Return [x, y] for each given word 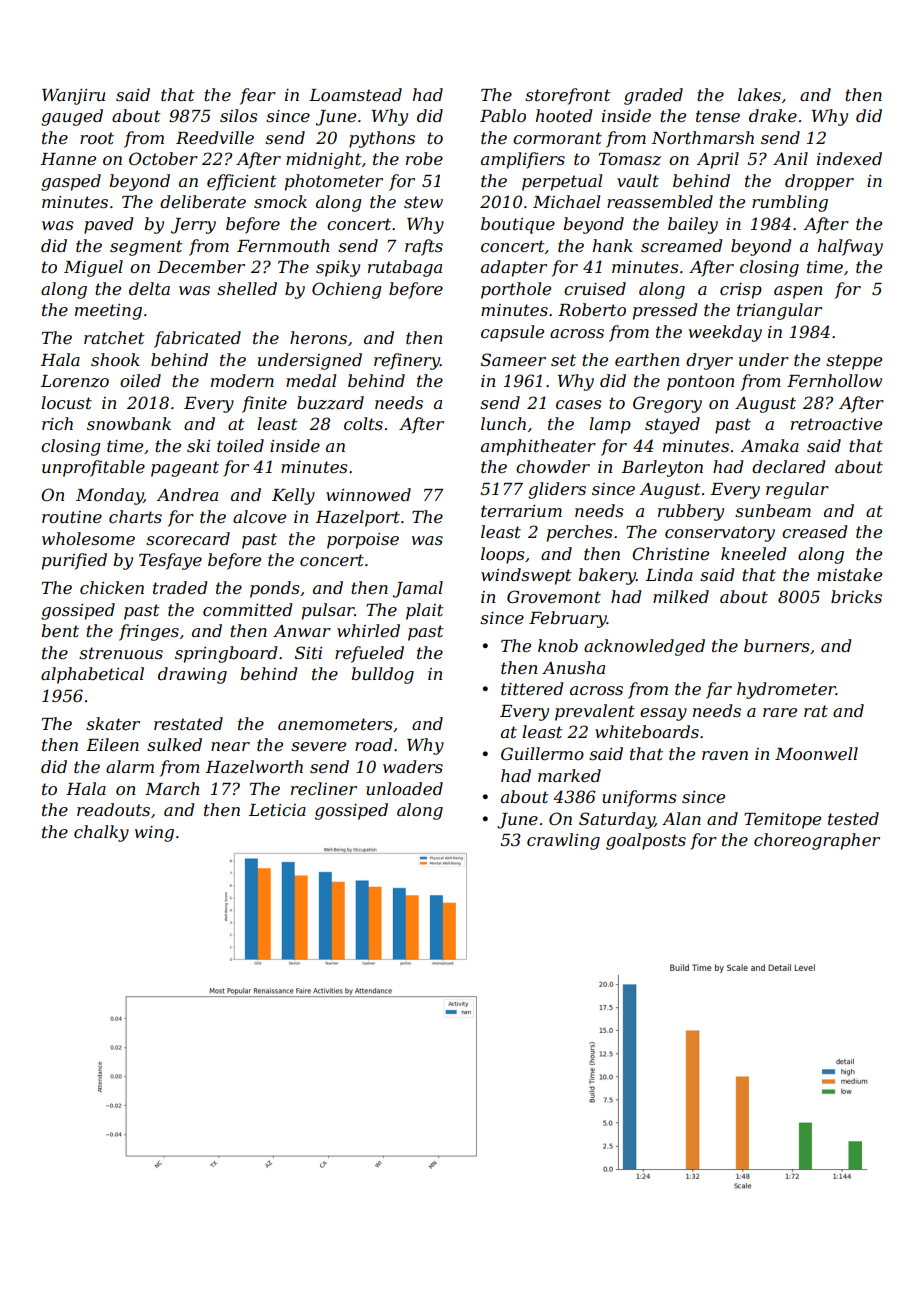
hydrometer [786, 690]
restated [188, 723]
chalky [101, 833]
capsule [512, 333]
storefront [568, 96]
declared [788, 466]
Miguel [93, 268]
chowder [553, 466]
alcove [259, 516]
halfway [850, 247]
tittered [532, 688]
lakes [759, 94]
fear [258, 96]
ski [198, 445]
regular [797, 490]
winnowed [368, 494]
